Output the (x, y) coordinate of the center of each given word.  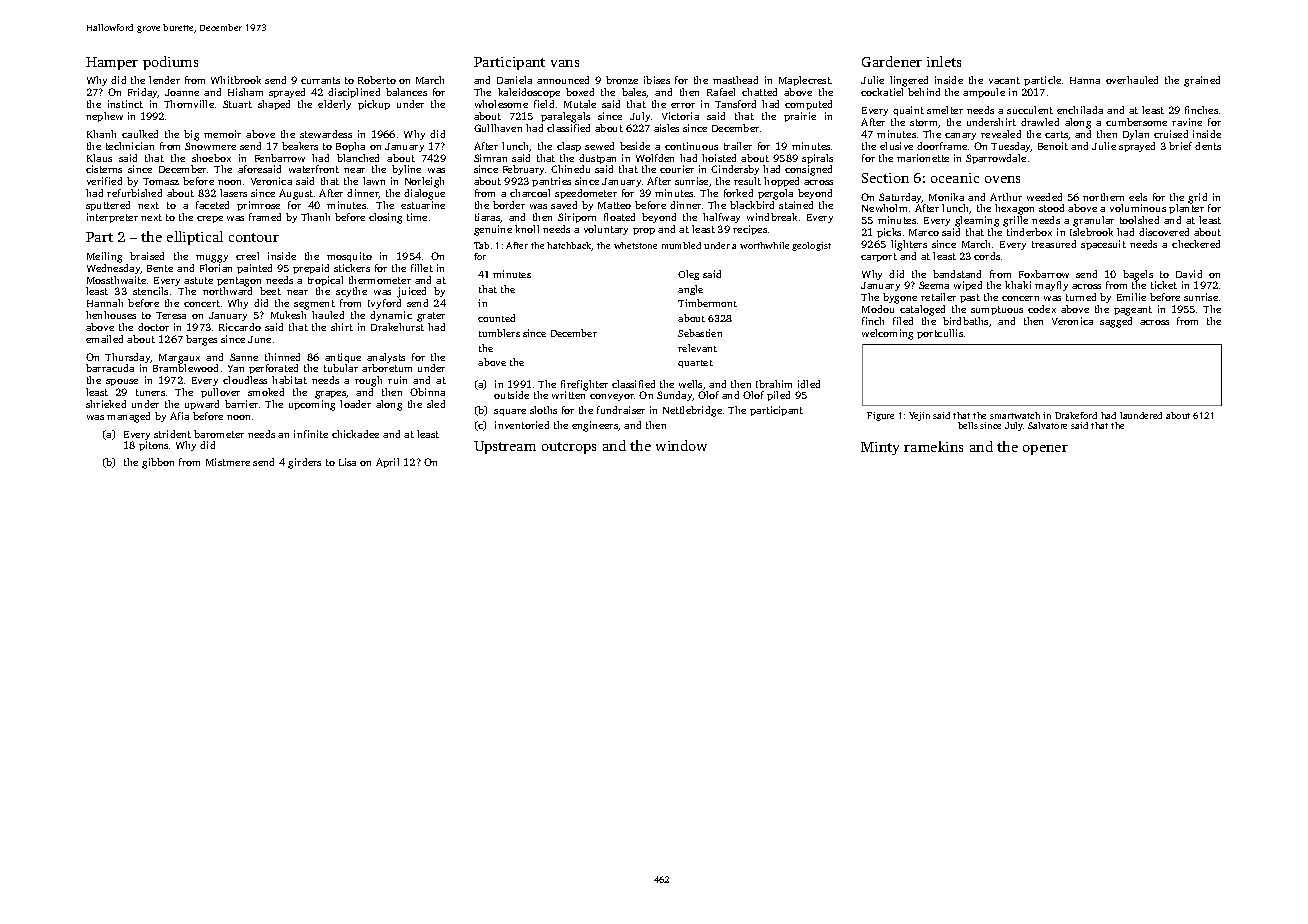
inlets (944, 61)
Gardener (892, 61)
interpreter (112, 218)
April (387, 463)
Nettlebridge (692, 411)
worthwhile (764, 245)
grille (1015, 221)
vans (565, 63)
